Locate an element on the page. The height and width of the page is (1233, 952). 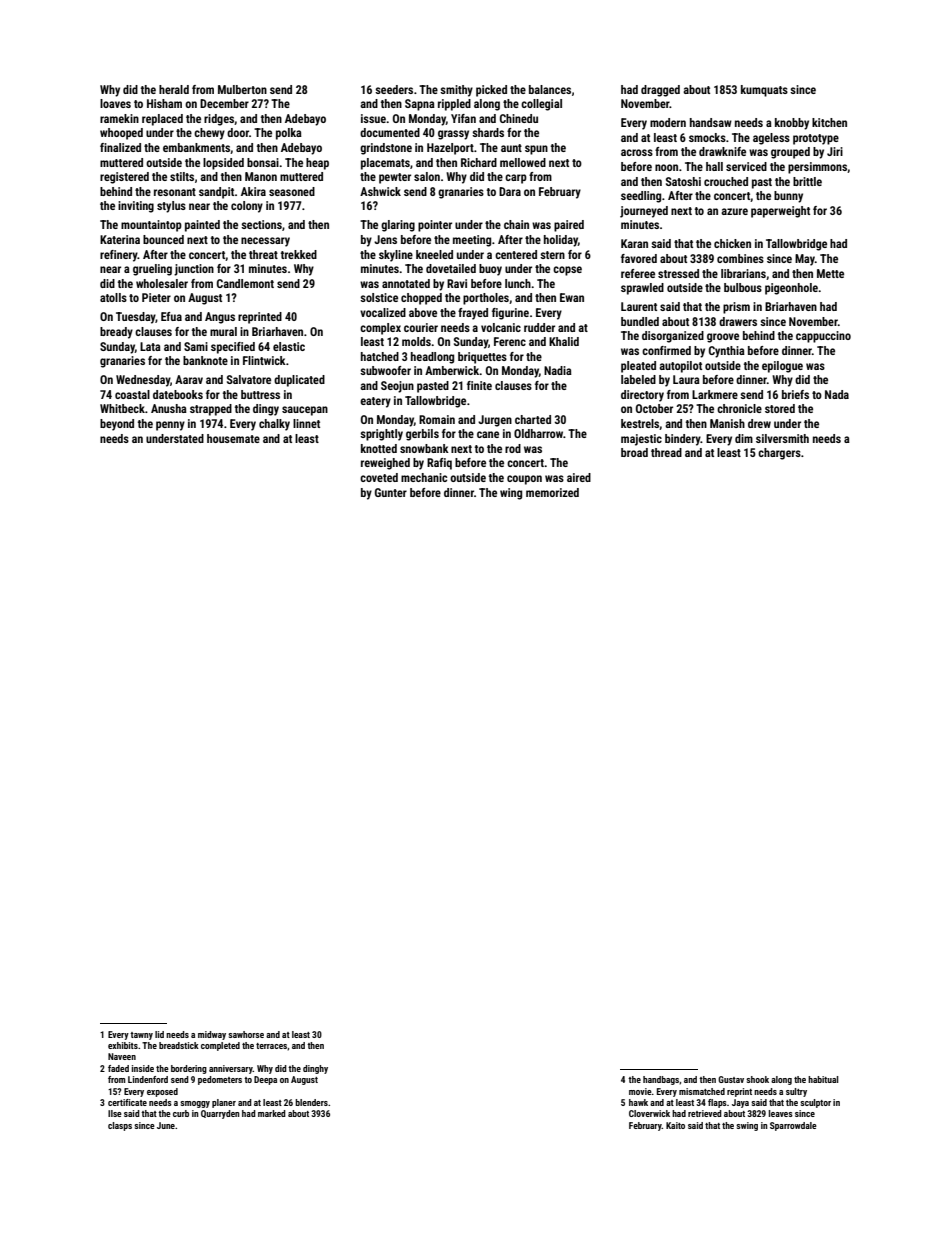
ridges is located at coordinates (219, 120).
